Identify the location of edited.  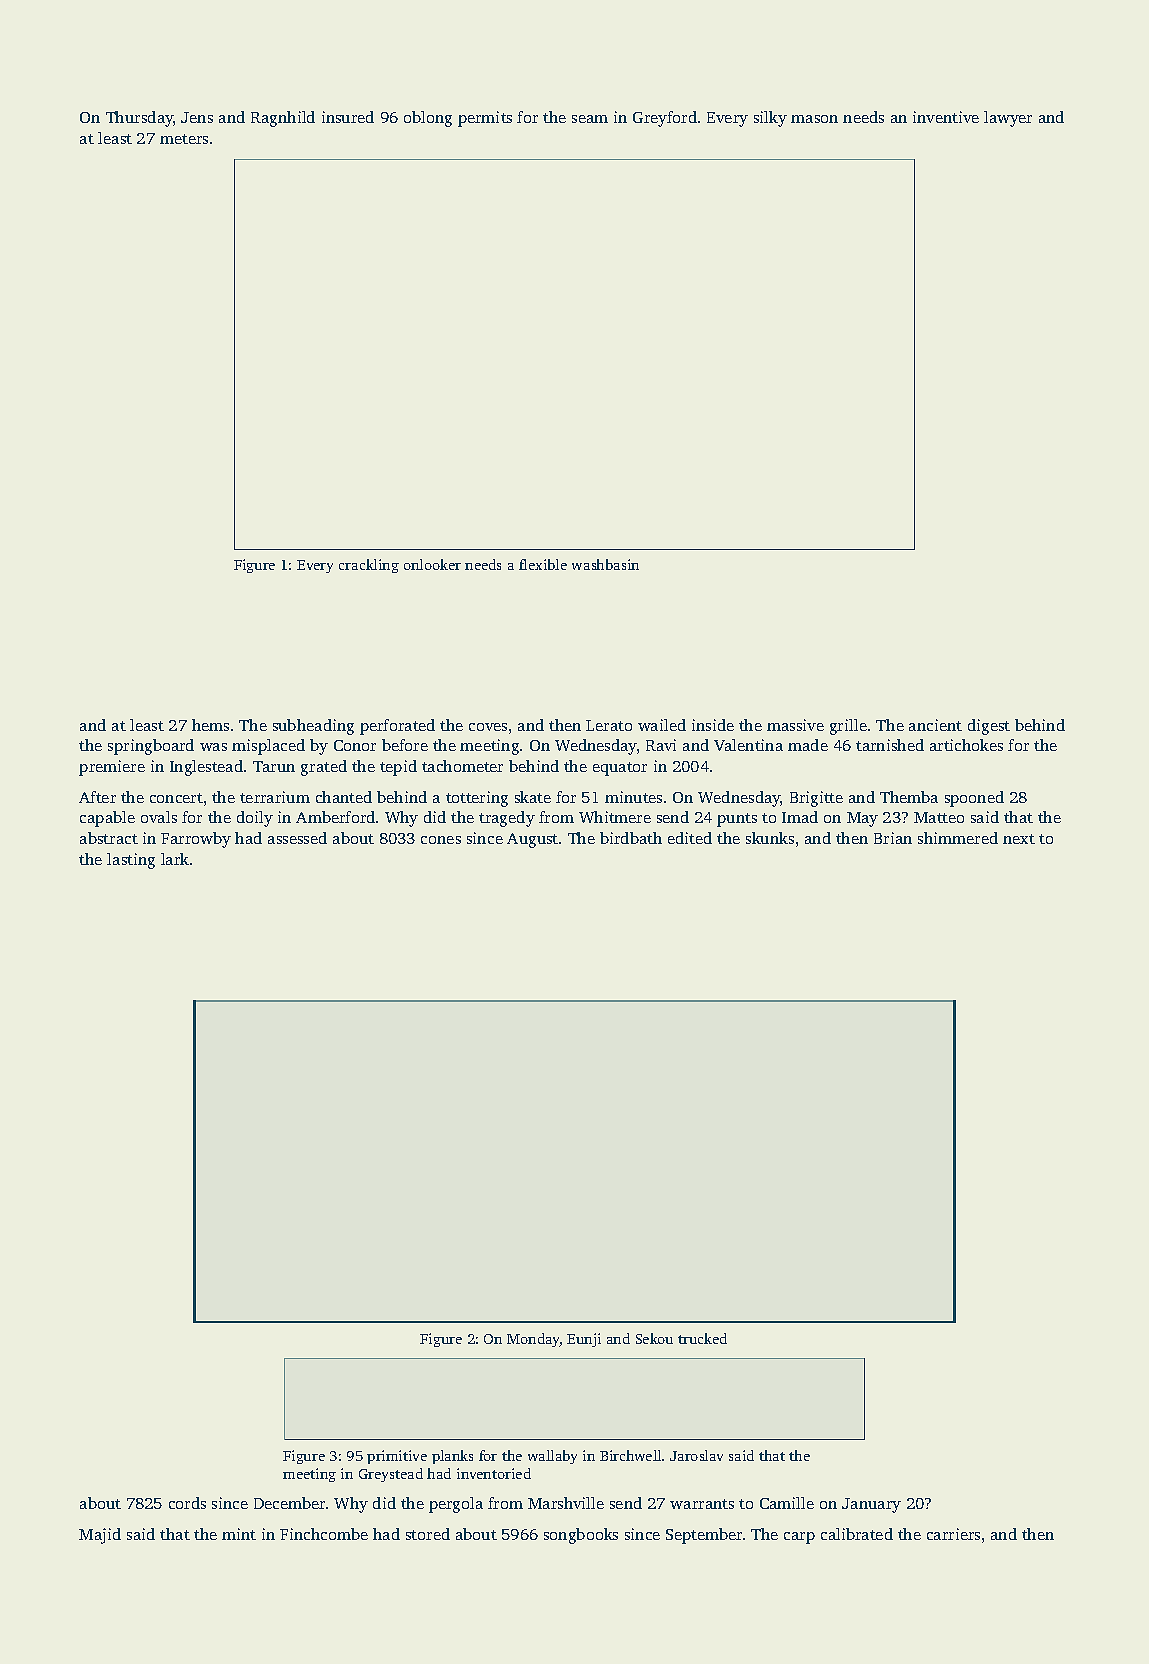
(690, 838).
